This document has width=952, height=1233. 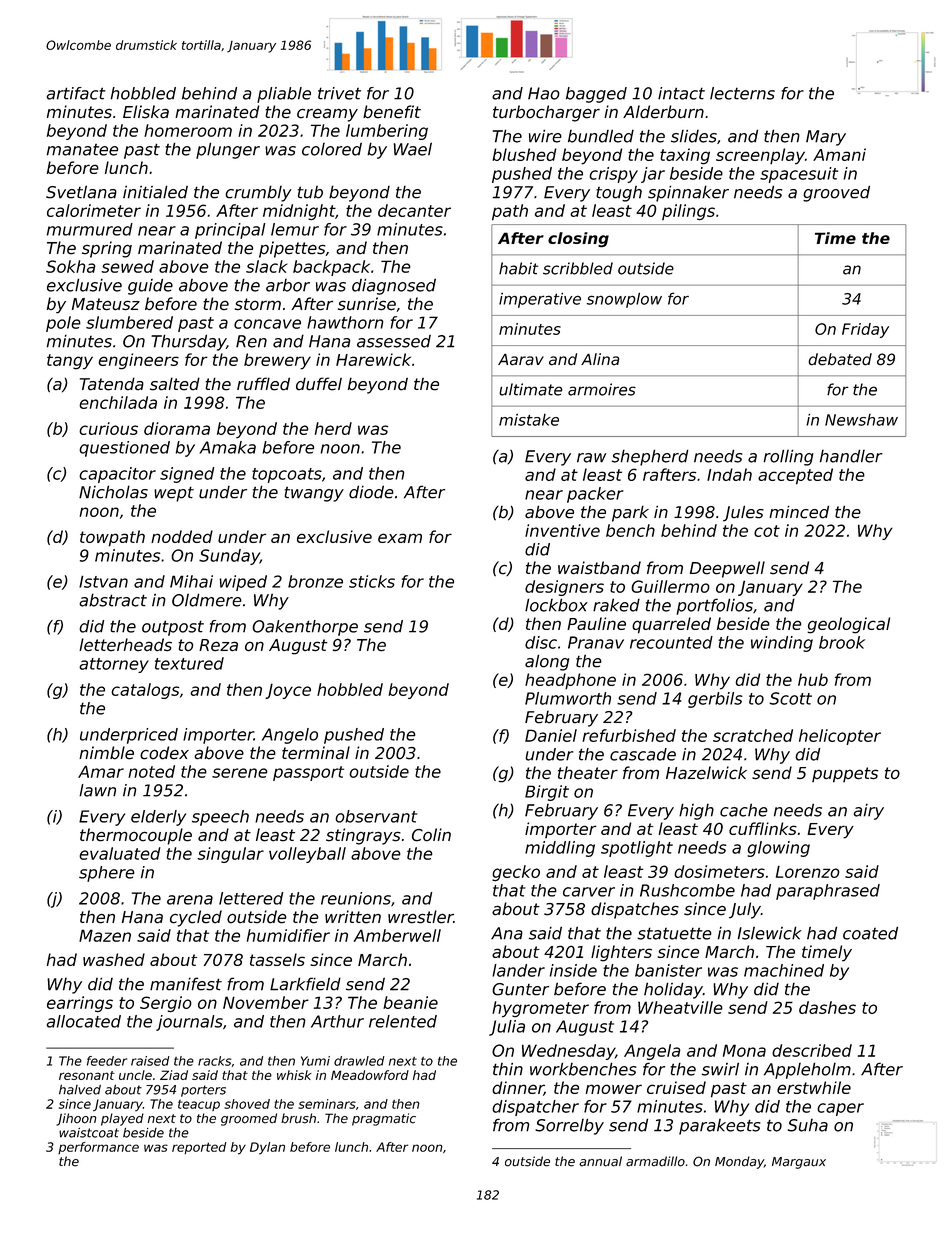 What do you see at coordinates (706, 773) in the document?
I see `Hazelwick` at bounding box center [706, 773].
